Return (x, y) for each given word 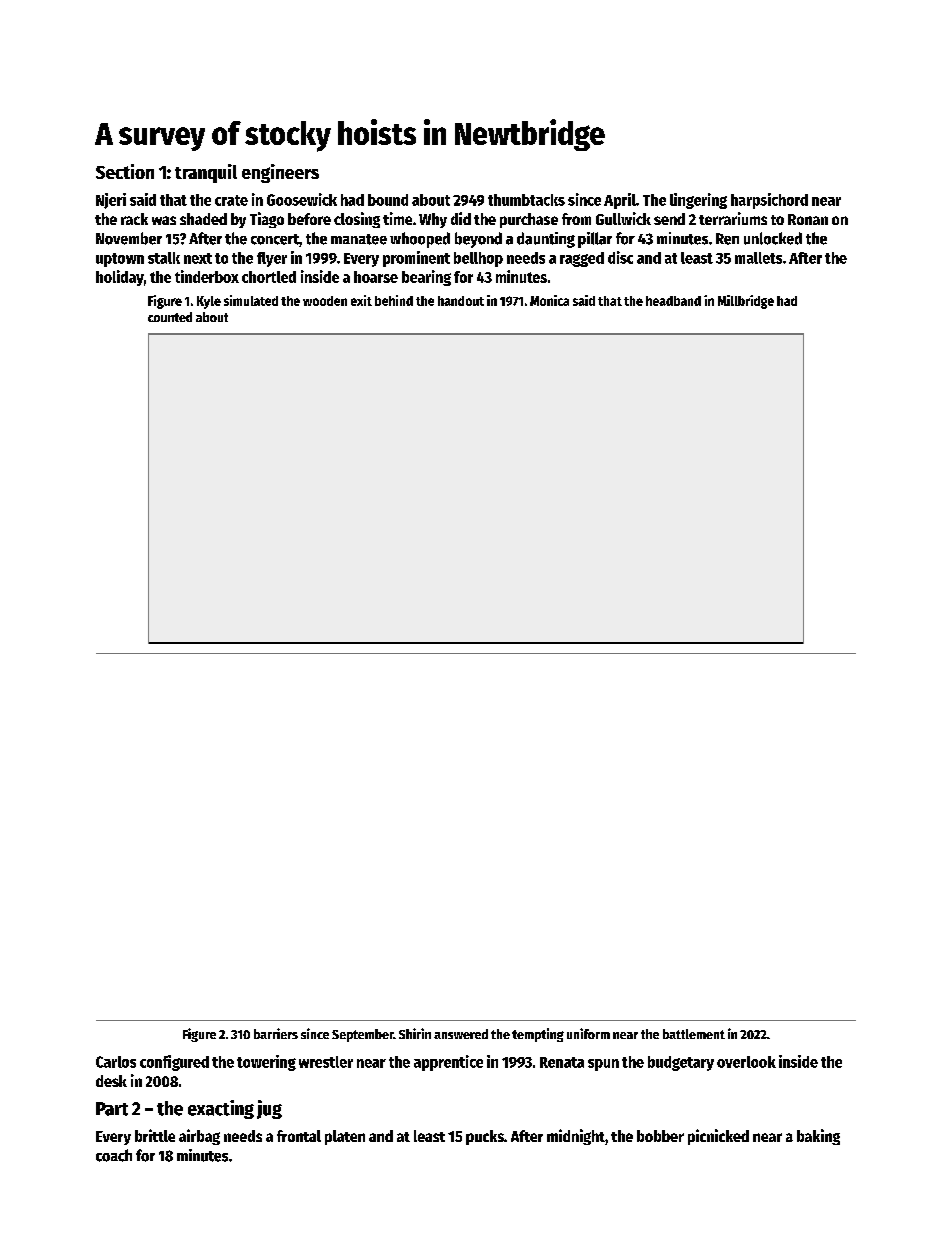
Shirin (415, 1033)
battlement (694, 1034)
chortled (269, 277)
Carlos (116, 1062)
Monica (549, 300)
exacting (221, 1109)
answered (461, 1034)
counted (170, 317)
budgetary (681, 1063)
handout (461, 301)
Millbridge (746, 302)
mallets (758, 258)
